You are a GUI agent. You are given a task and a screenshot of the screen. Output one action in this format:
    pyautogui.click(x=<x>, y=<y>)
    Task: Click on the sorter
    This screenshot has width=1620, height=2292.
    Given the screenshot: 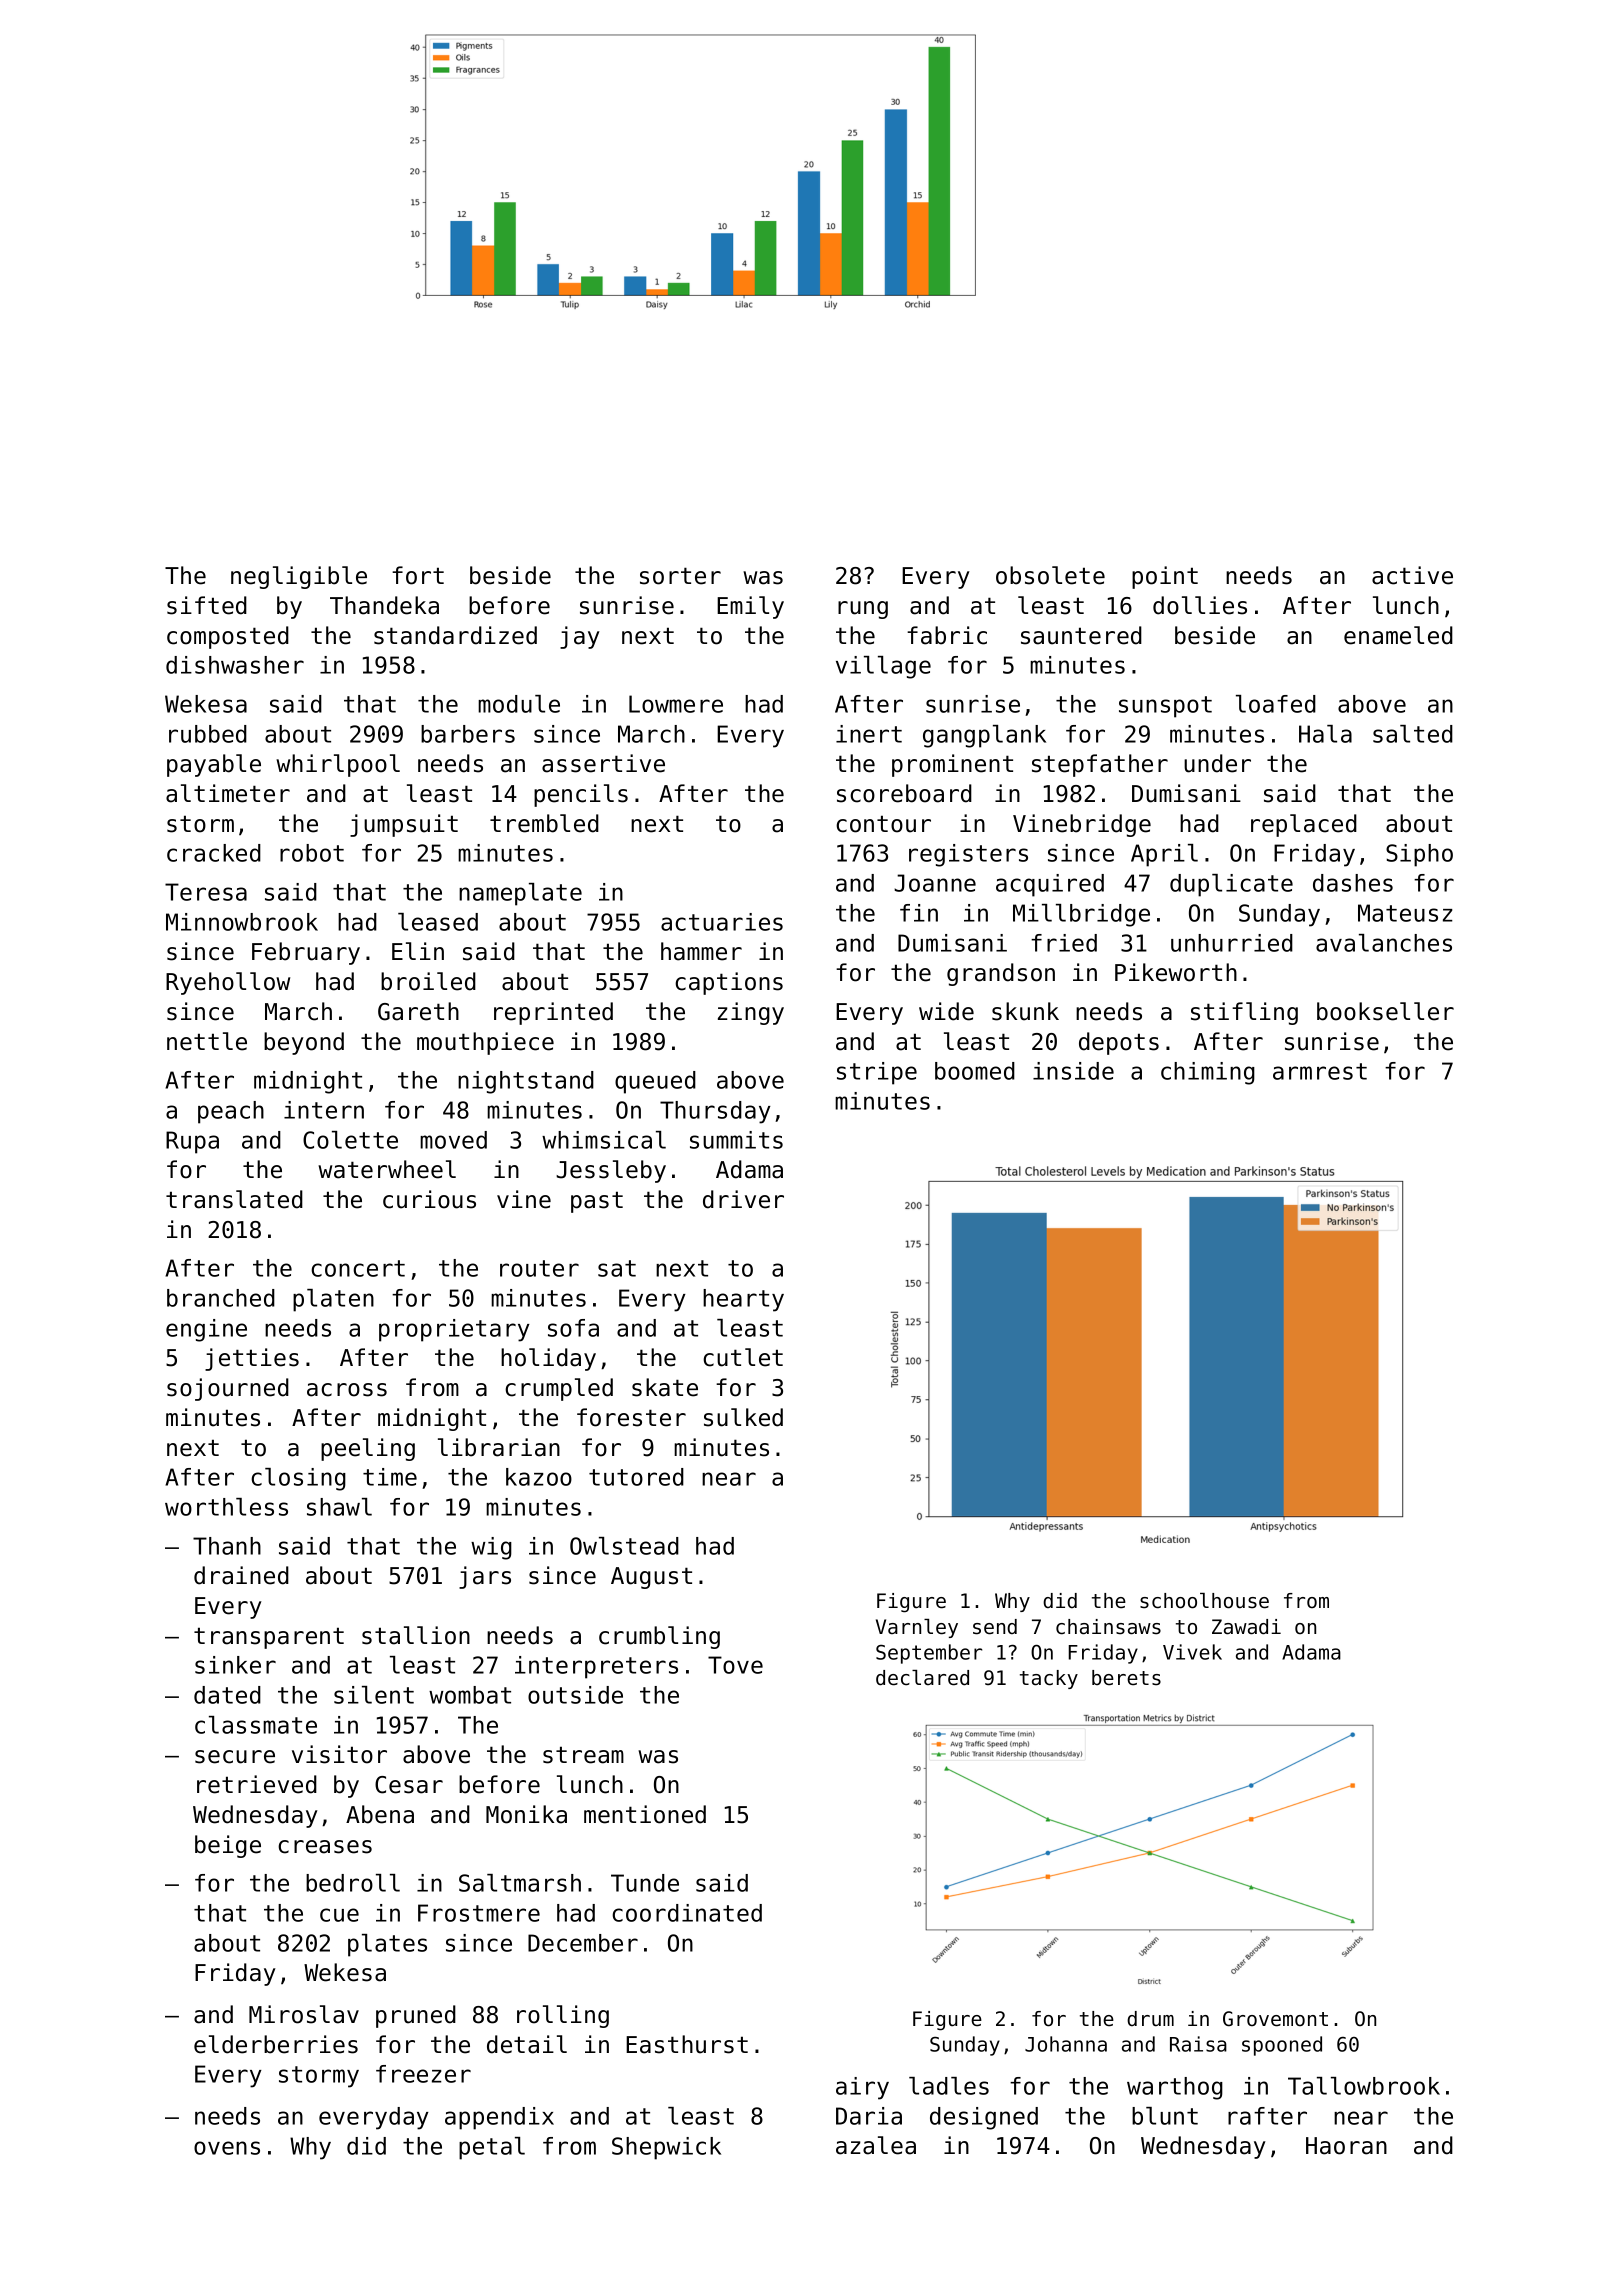 What is the action you would take?
    pyautogui.click(x=680, y=576)
